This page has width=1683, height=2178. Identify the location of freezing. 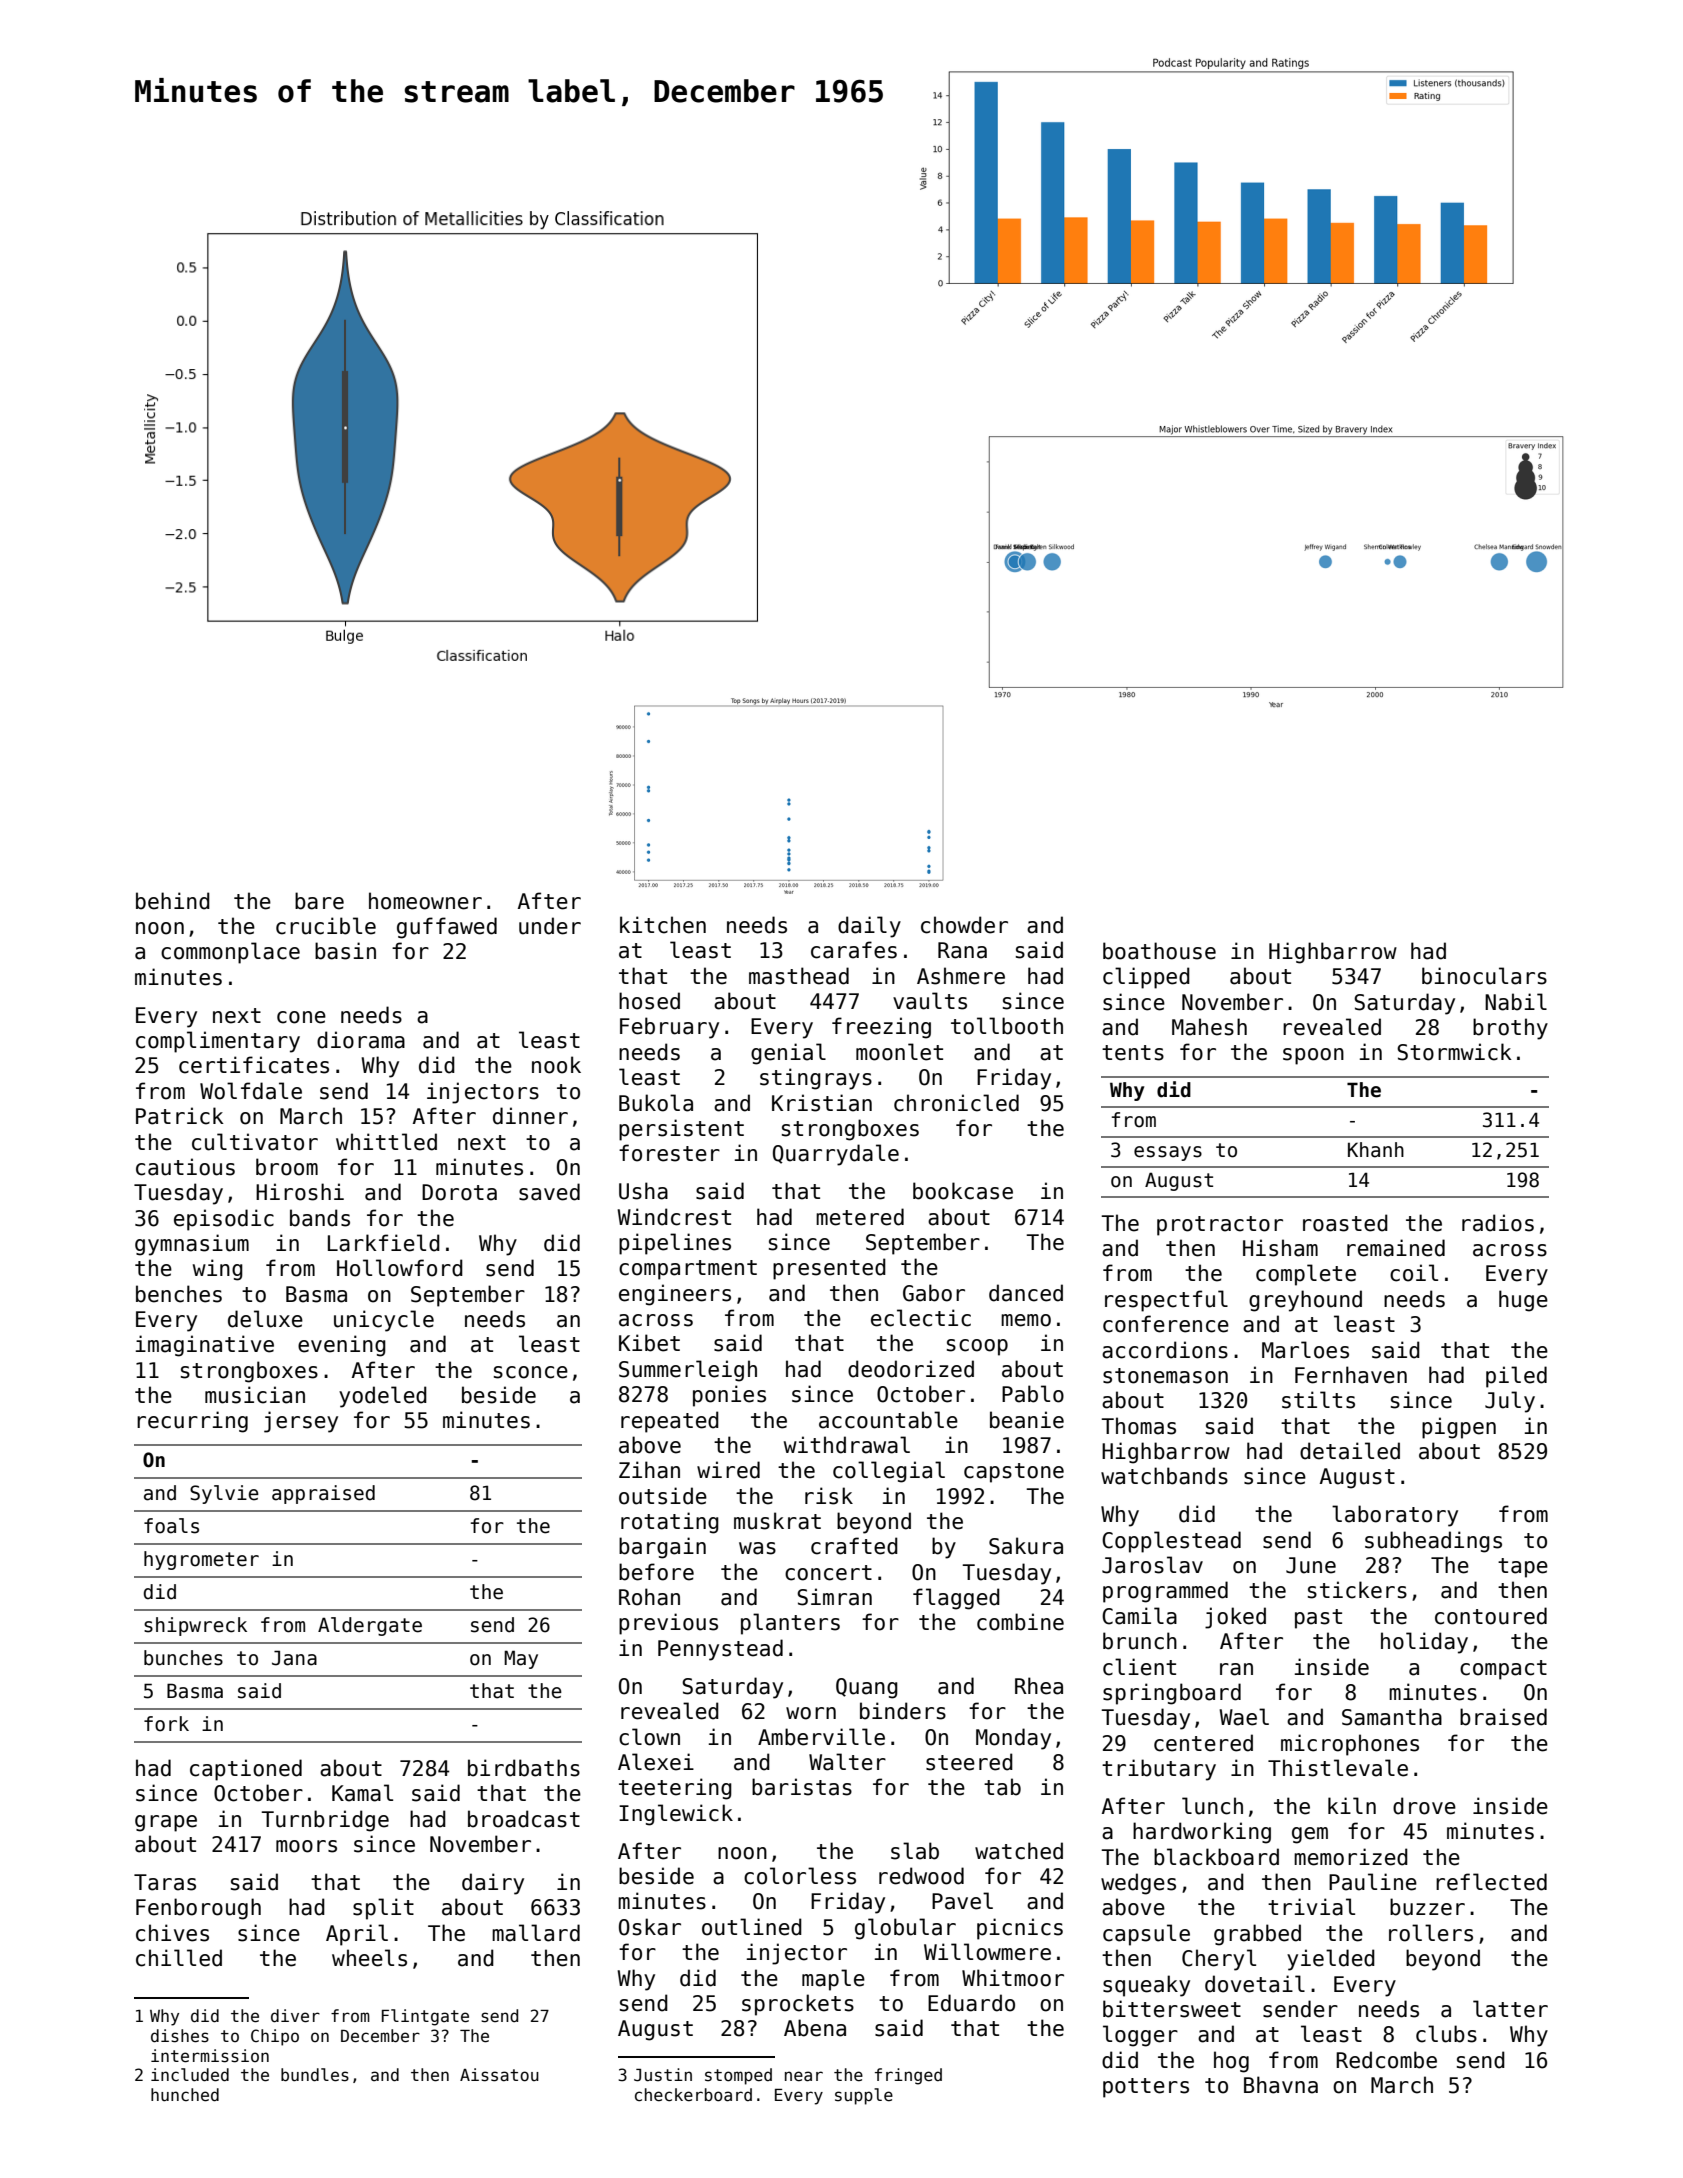
(881, 1028).
